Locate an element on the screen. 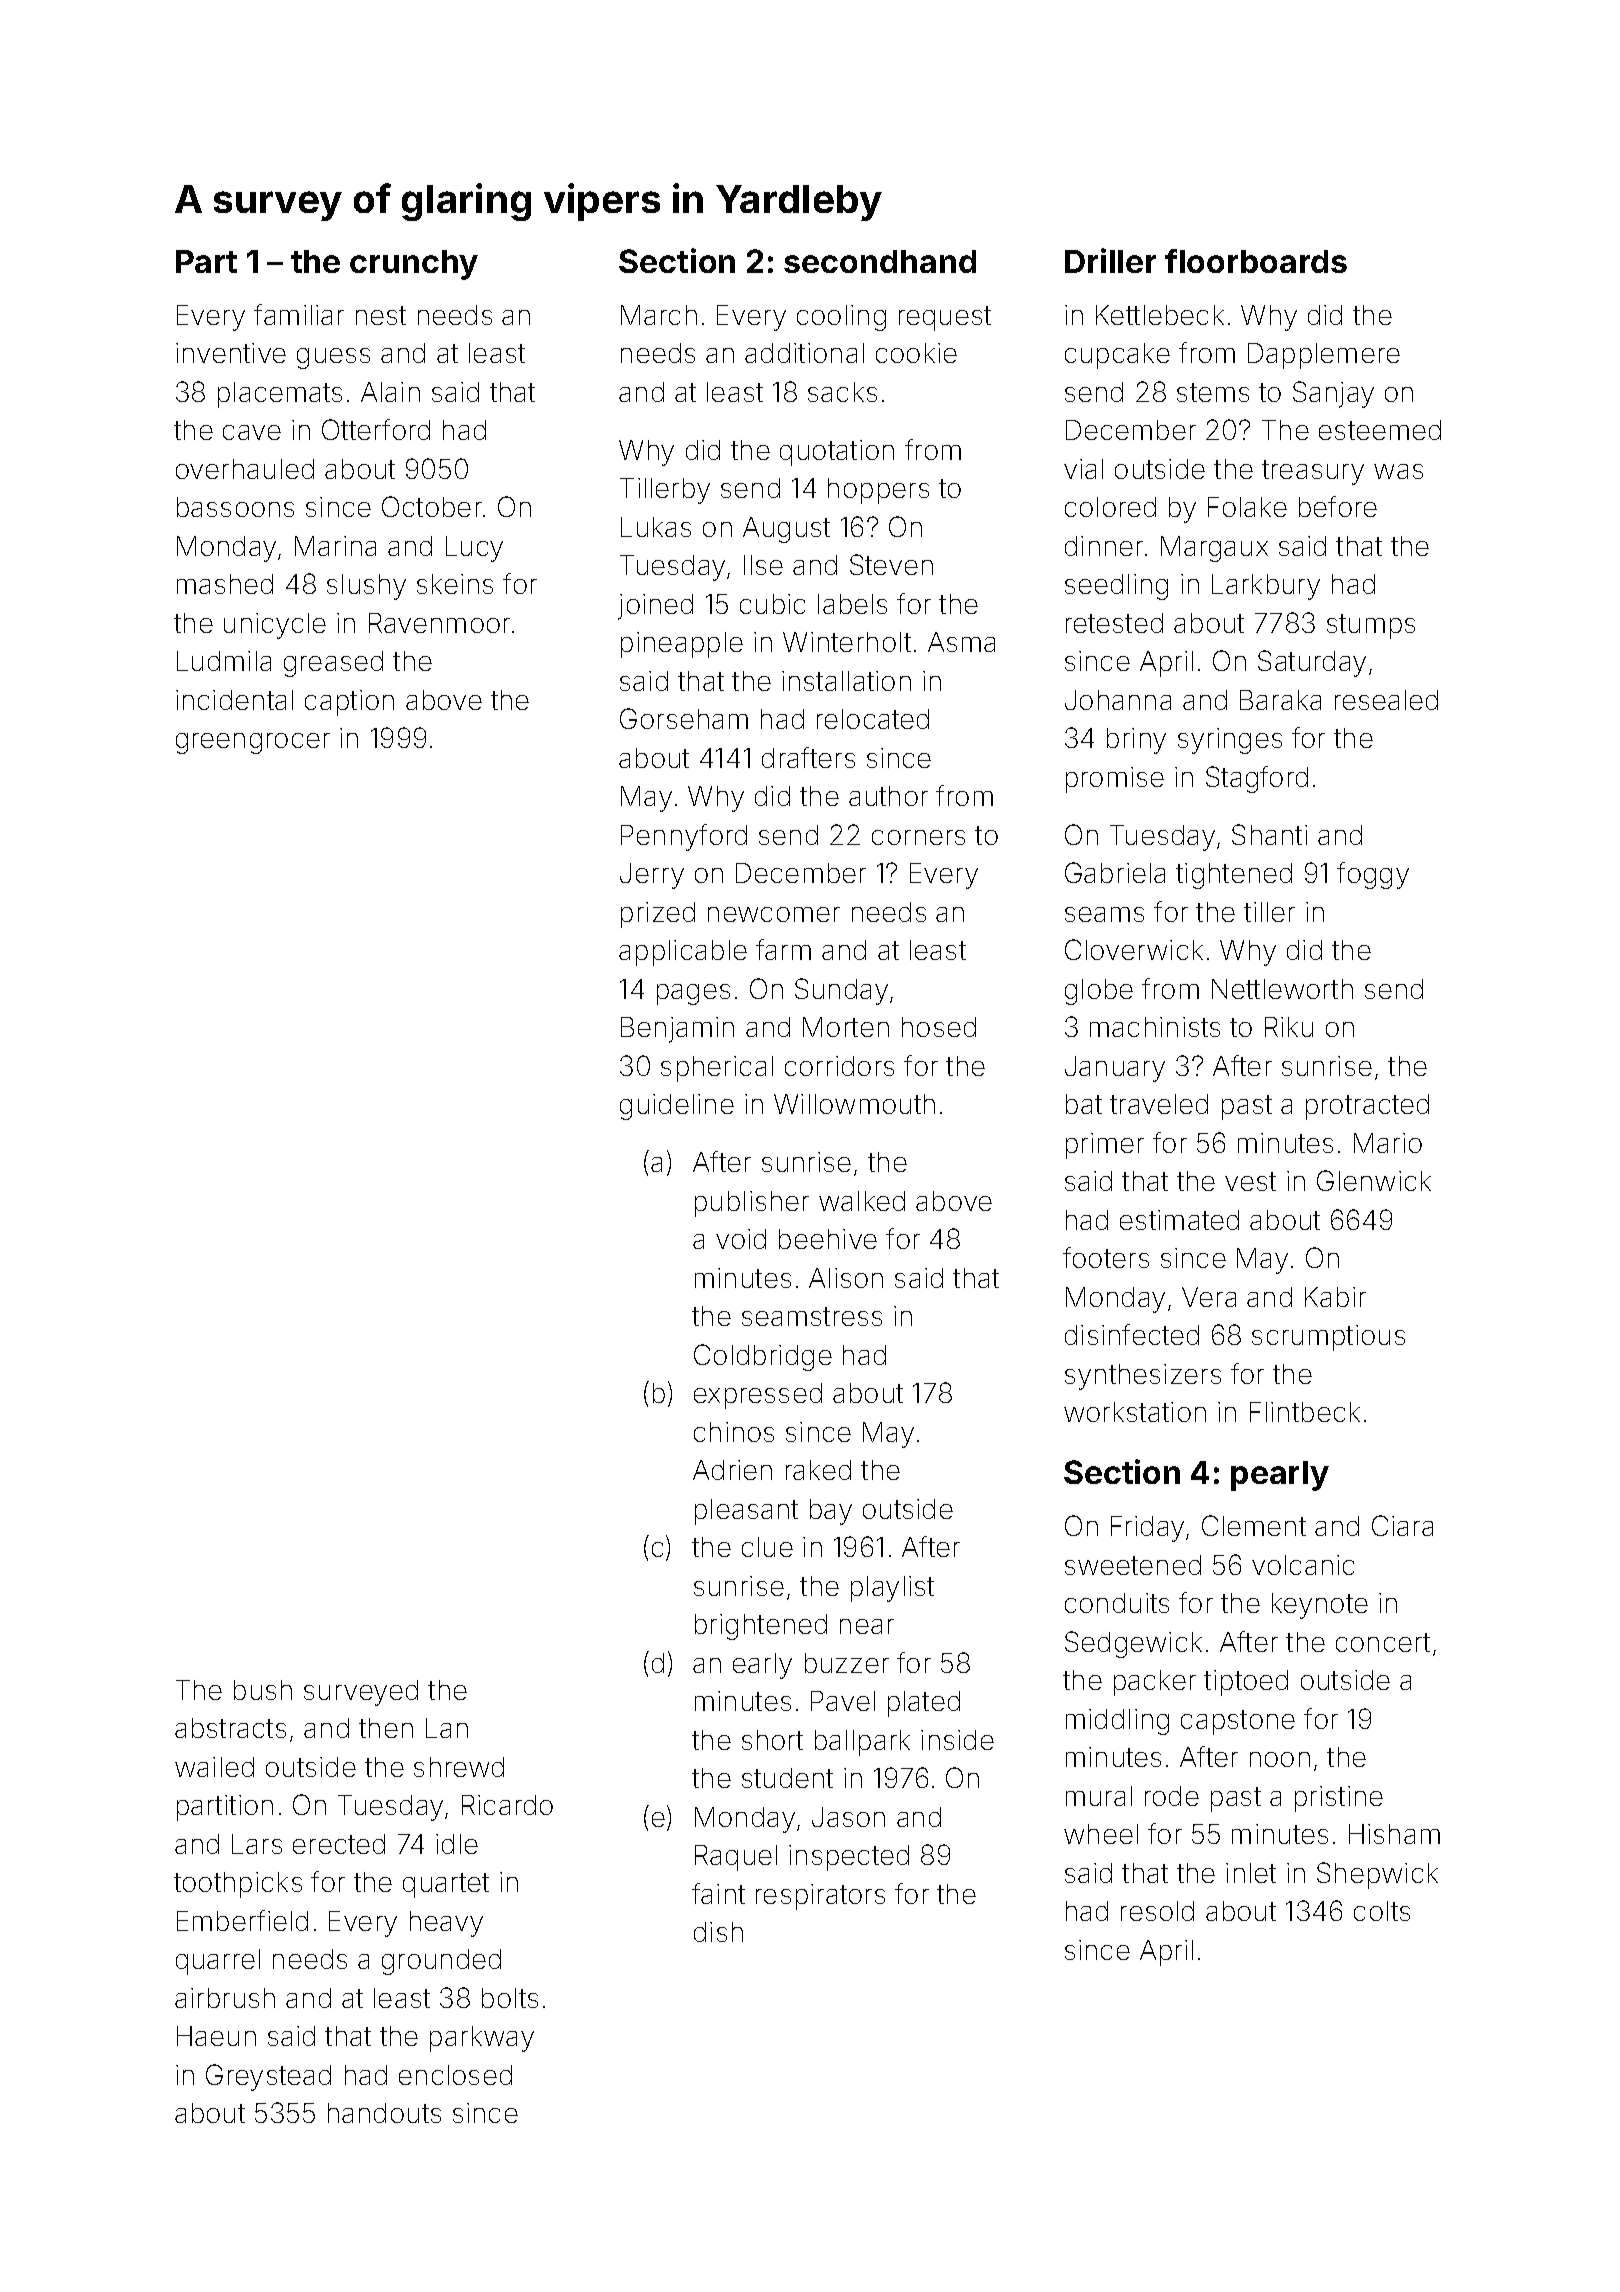  Willowmouth is located at coordinates (854, 1104).
